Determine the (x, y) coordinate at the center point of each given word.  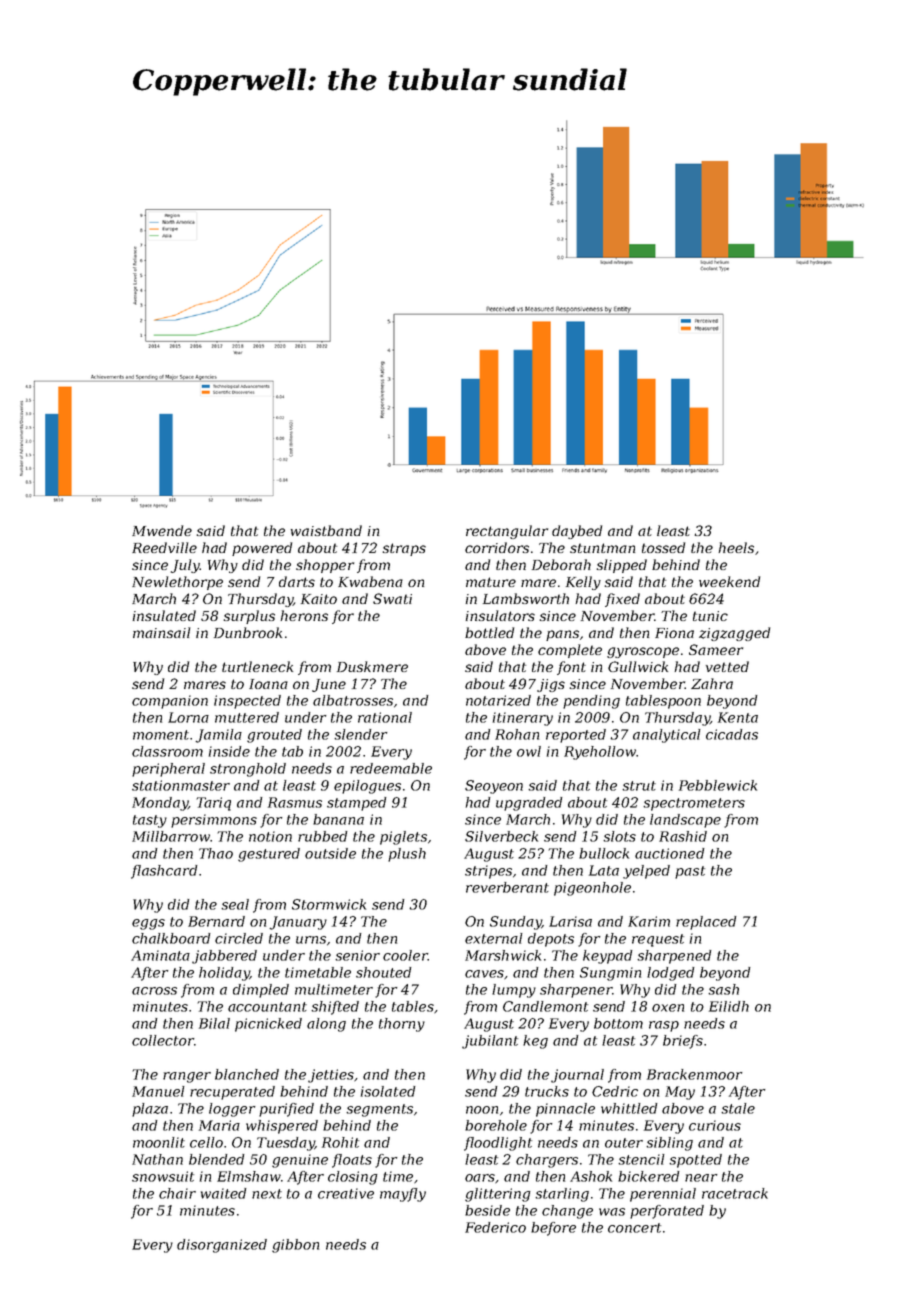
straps (404, 549)
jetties (331, 1076)
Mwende (162, 530)
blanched (247, 1074)
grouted (274, 736)
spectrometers (694, 804)
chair (177, 1193)
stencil (641, 1159)
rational (385, 717)
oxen (668, 1008)
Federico (495, 1227)
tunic (710, 616)
